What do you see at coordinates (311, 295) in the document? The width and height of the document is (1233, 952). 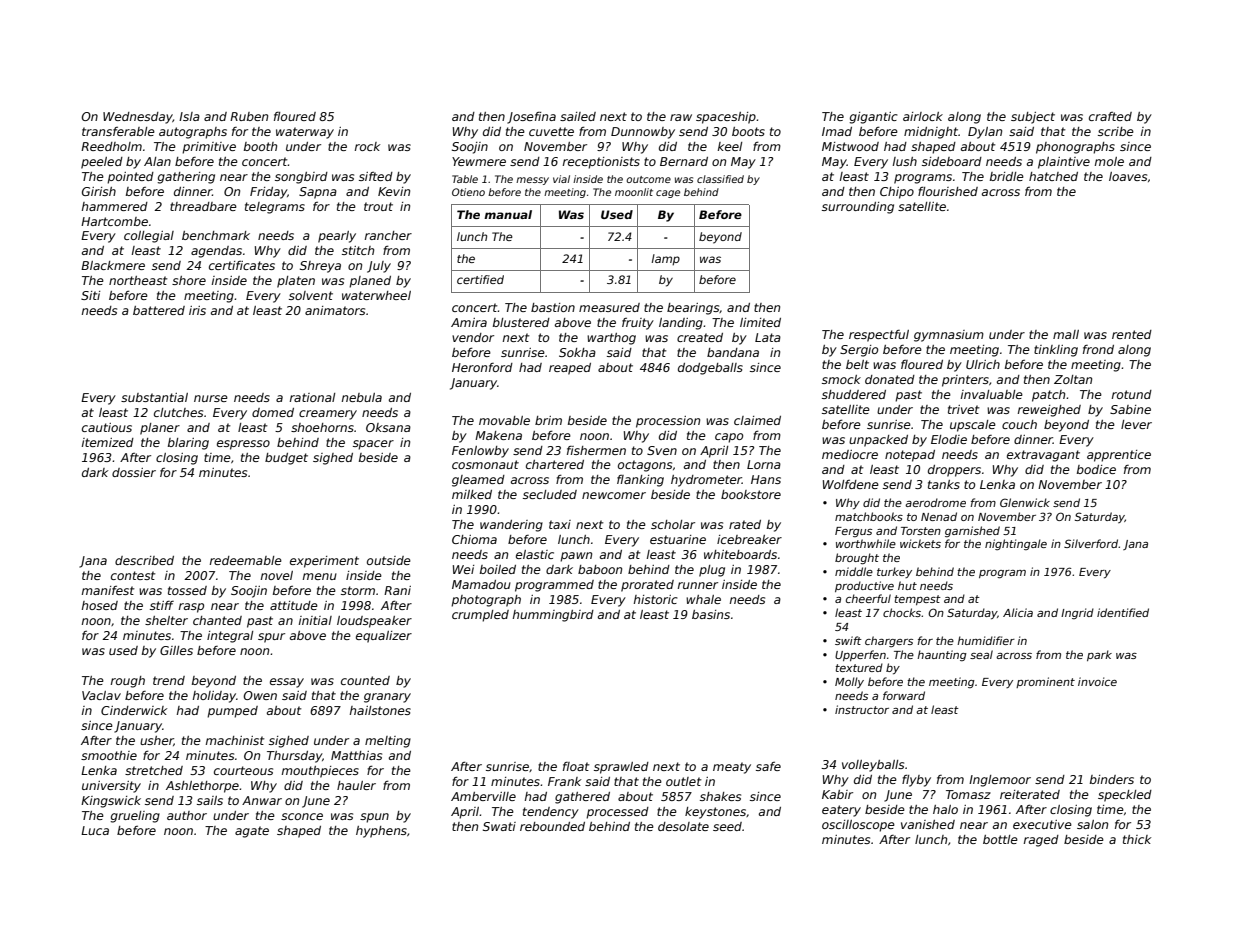 I see `solvent` at bounding box center [311, 295].
